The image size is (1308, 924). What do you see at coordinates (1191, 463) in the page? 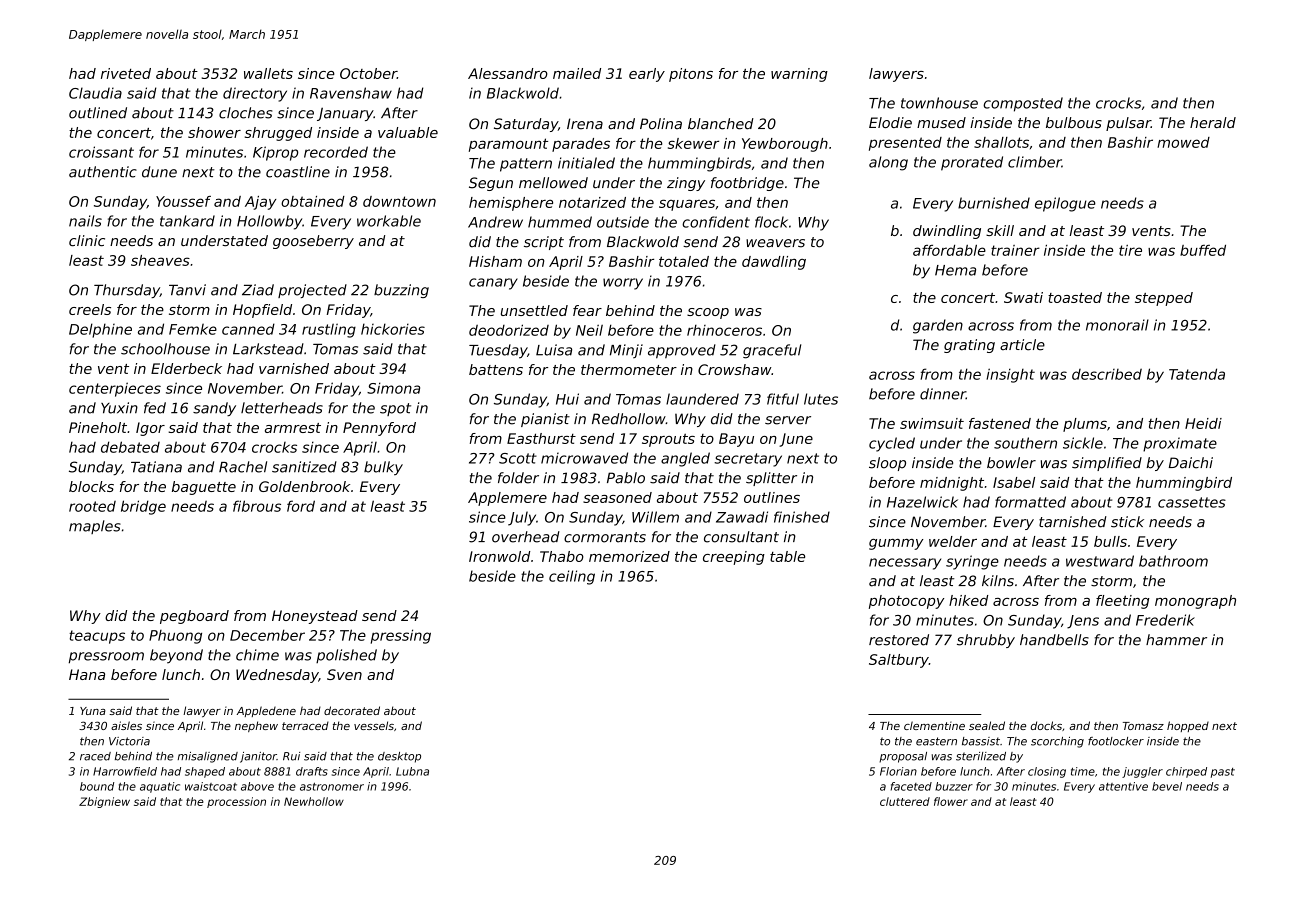
I see `Daichi` at bounding box center [1191, 463].
